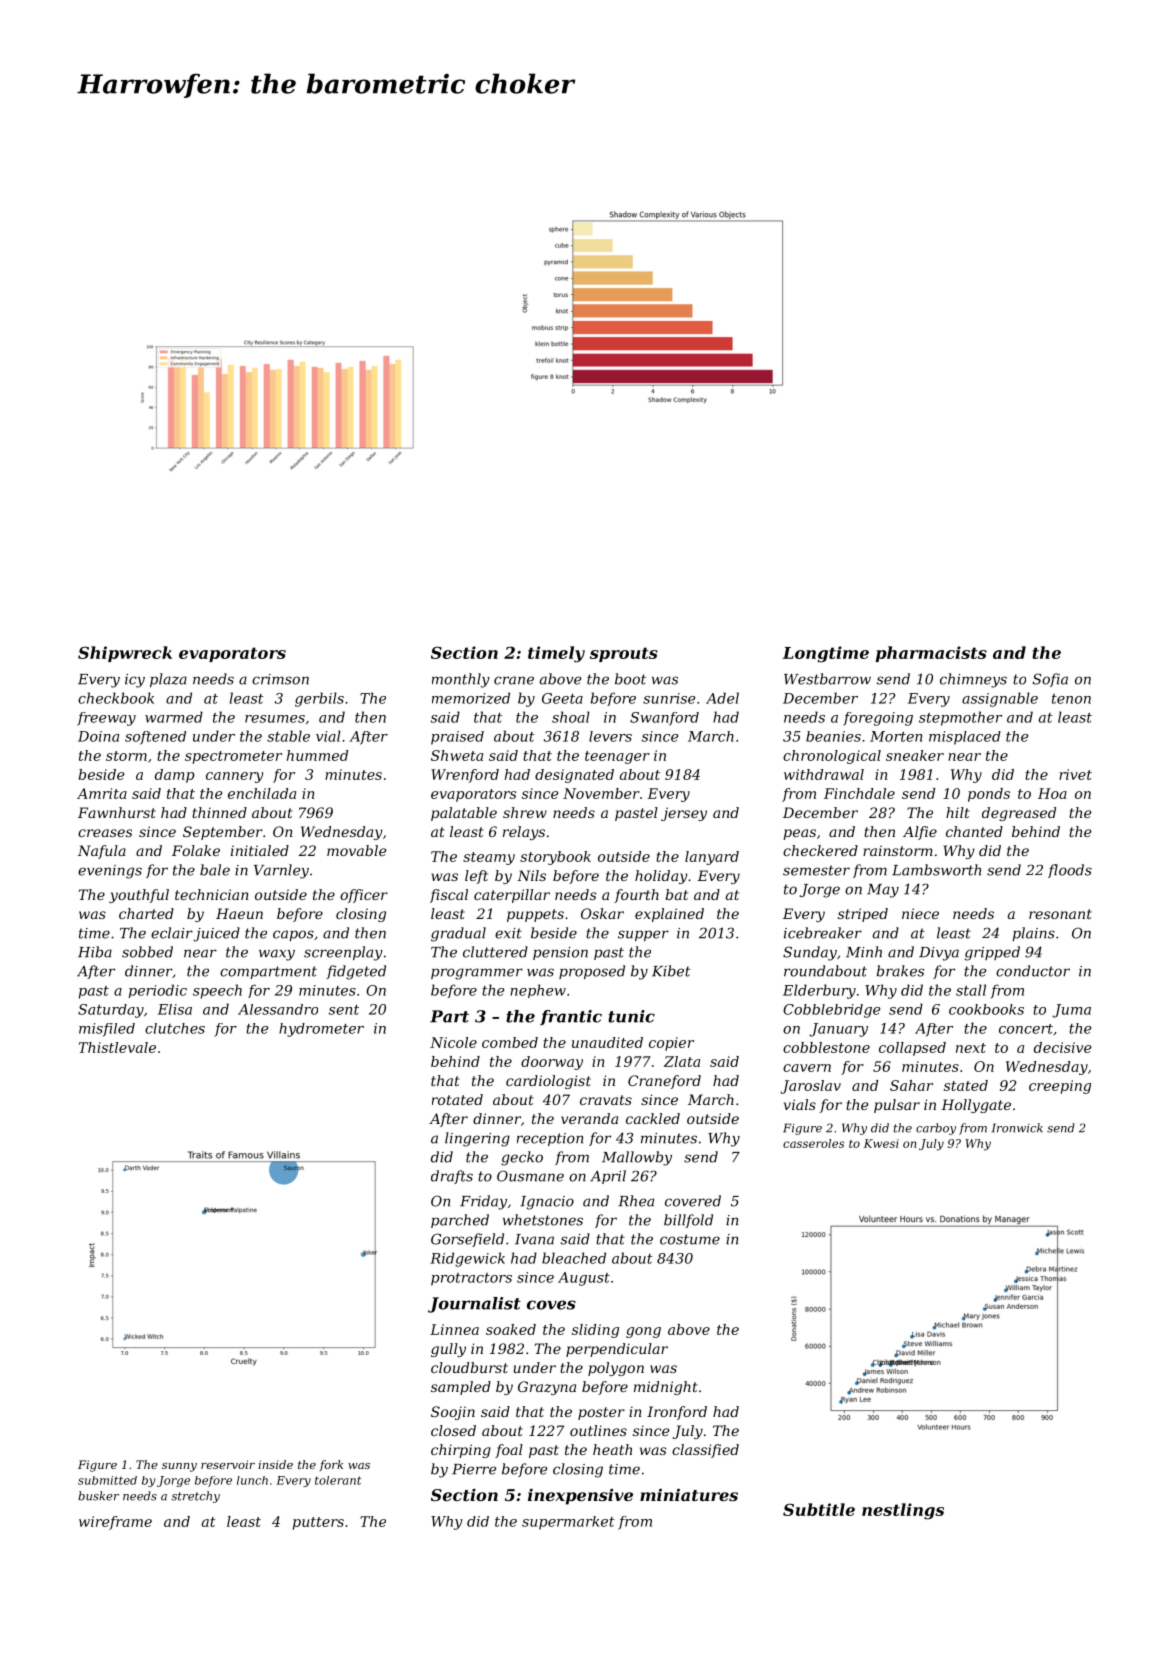 Image resolution: width=1170 pixels, height=1654 pixels. Describe the element at coordinates (931, 654) in the screenshot. I see `pharmacists` at that location.
